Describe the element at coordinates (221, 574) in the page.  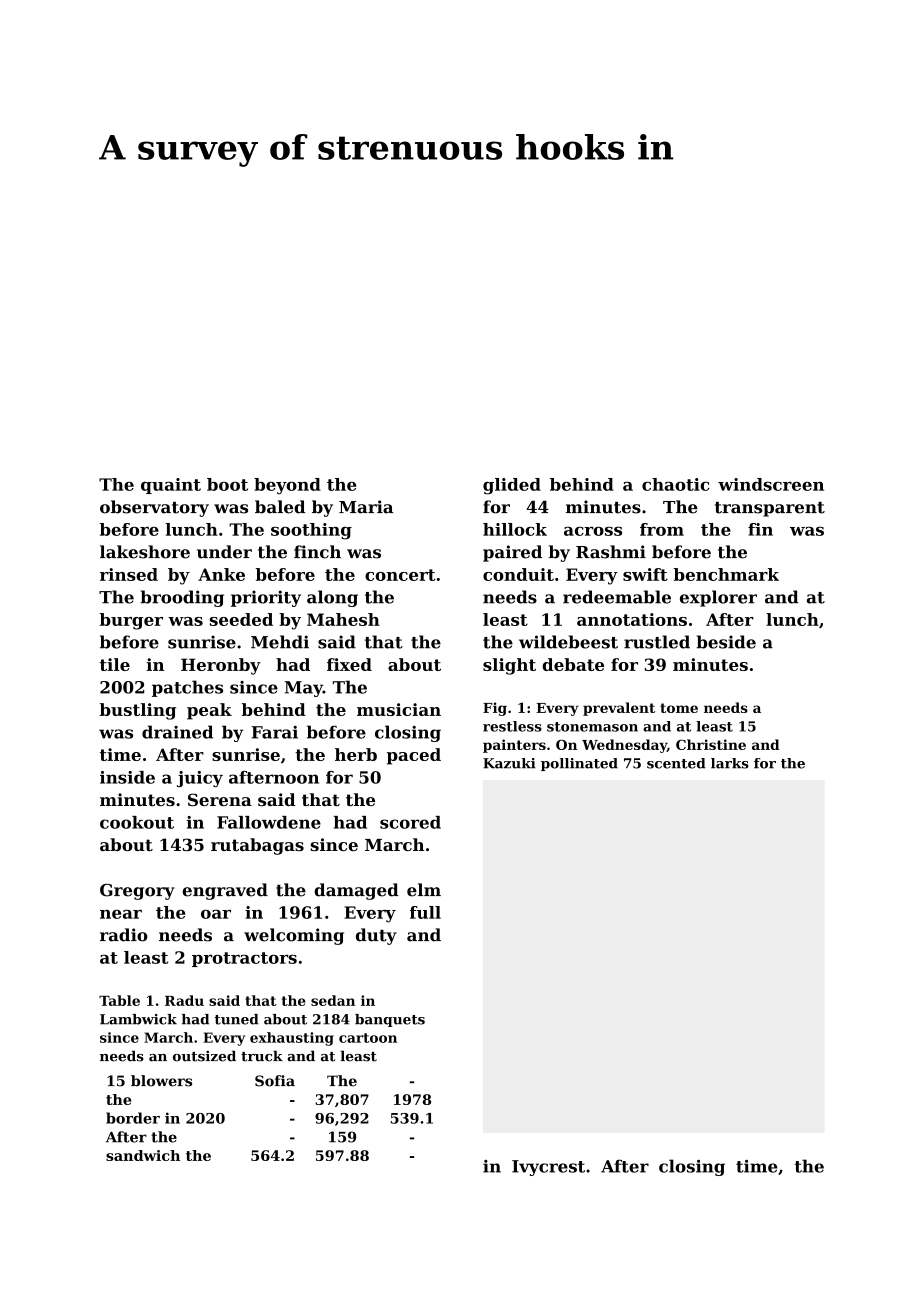
I see `Anke` at that location.
